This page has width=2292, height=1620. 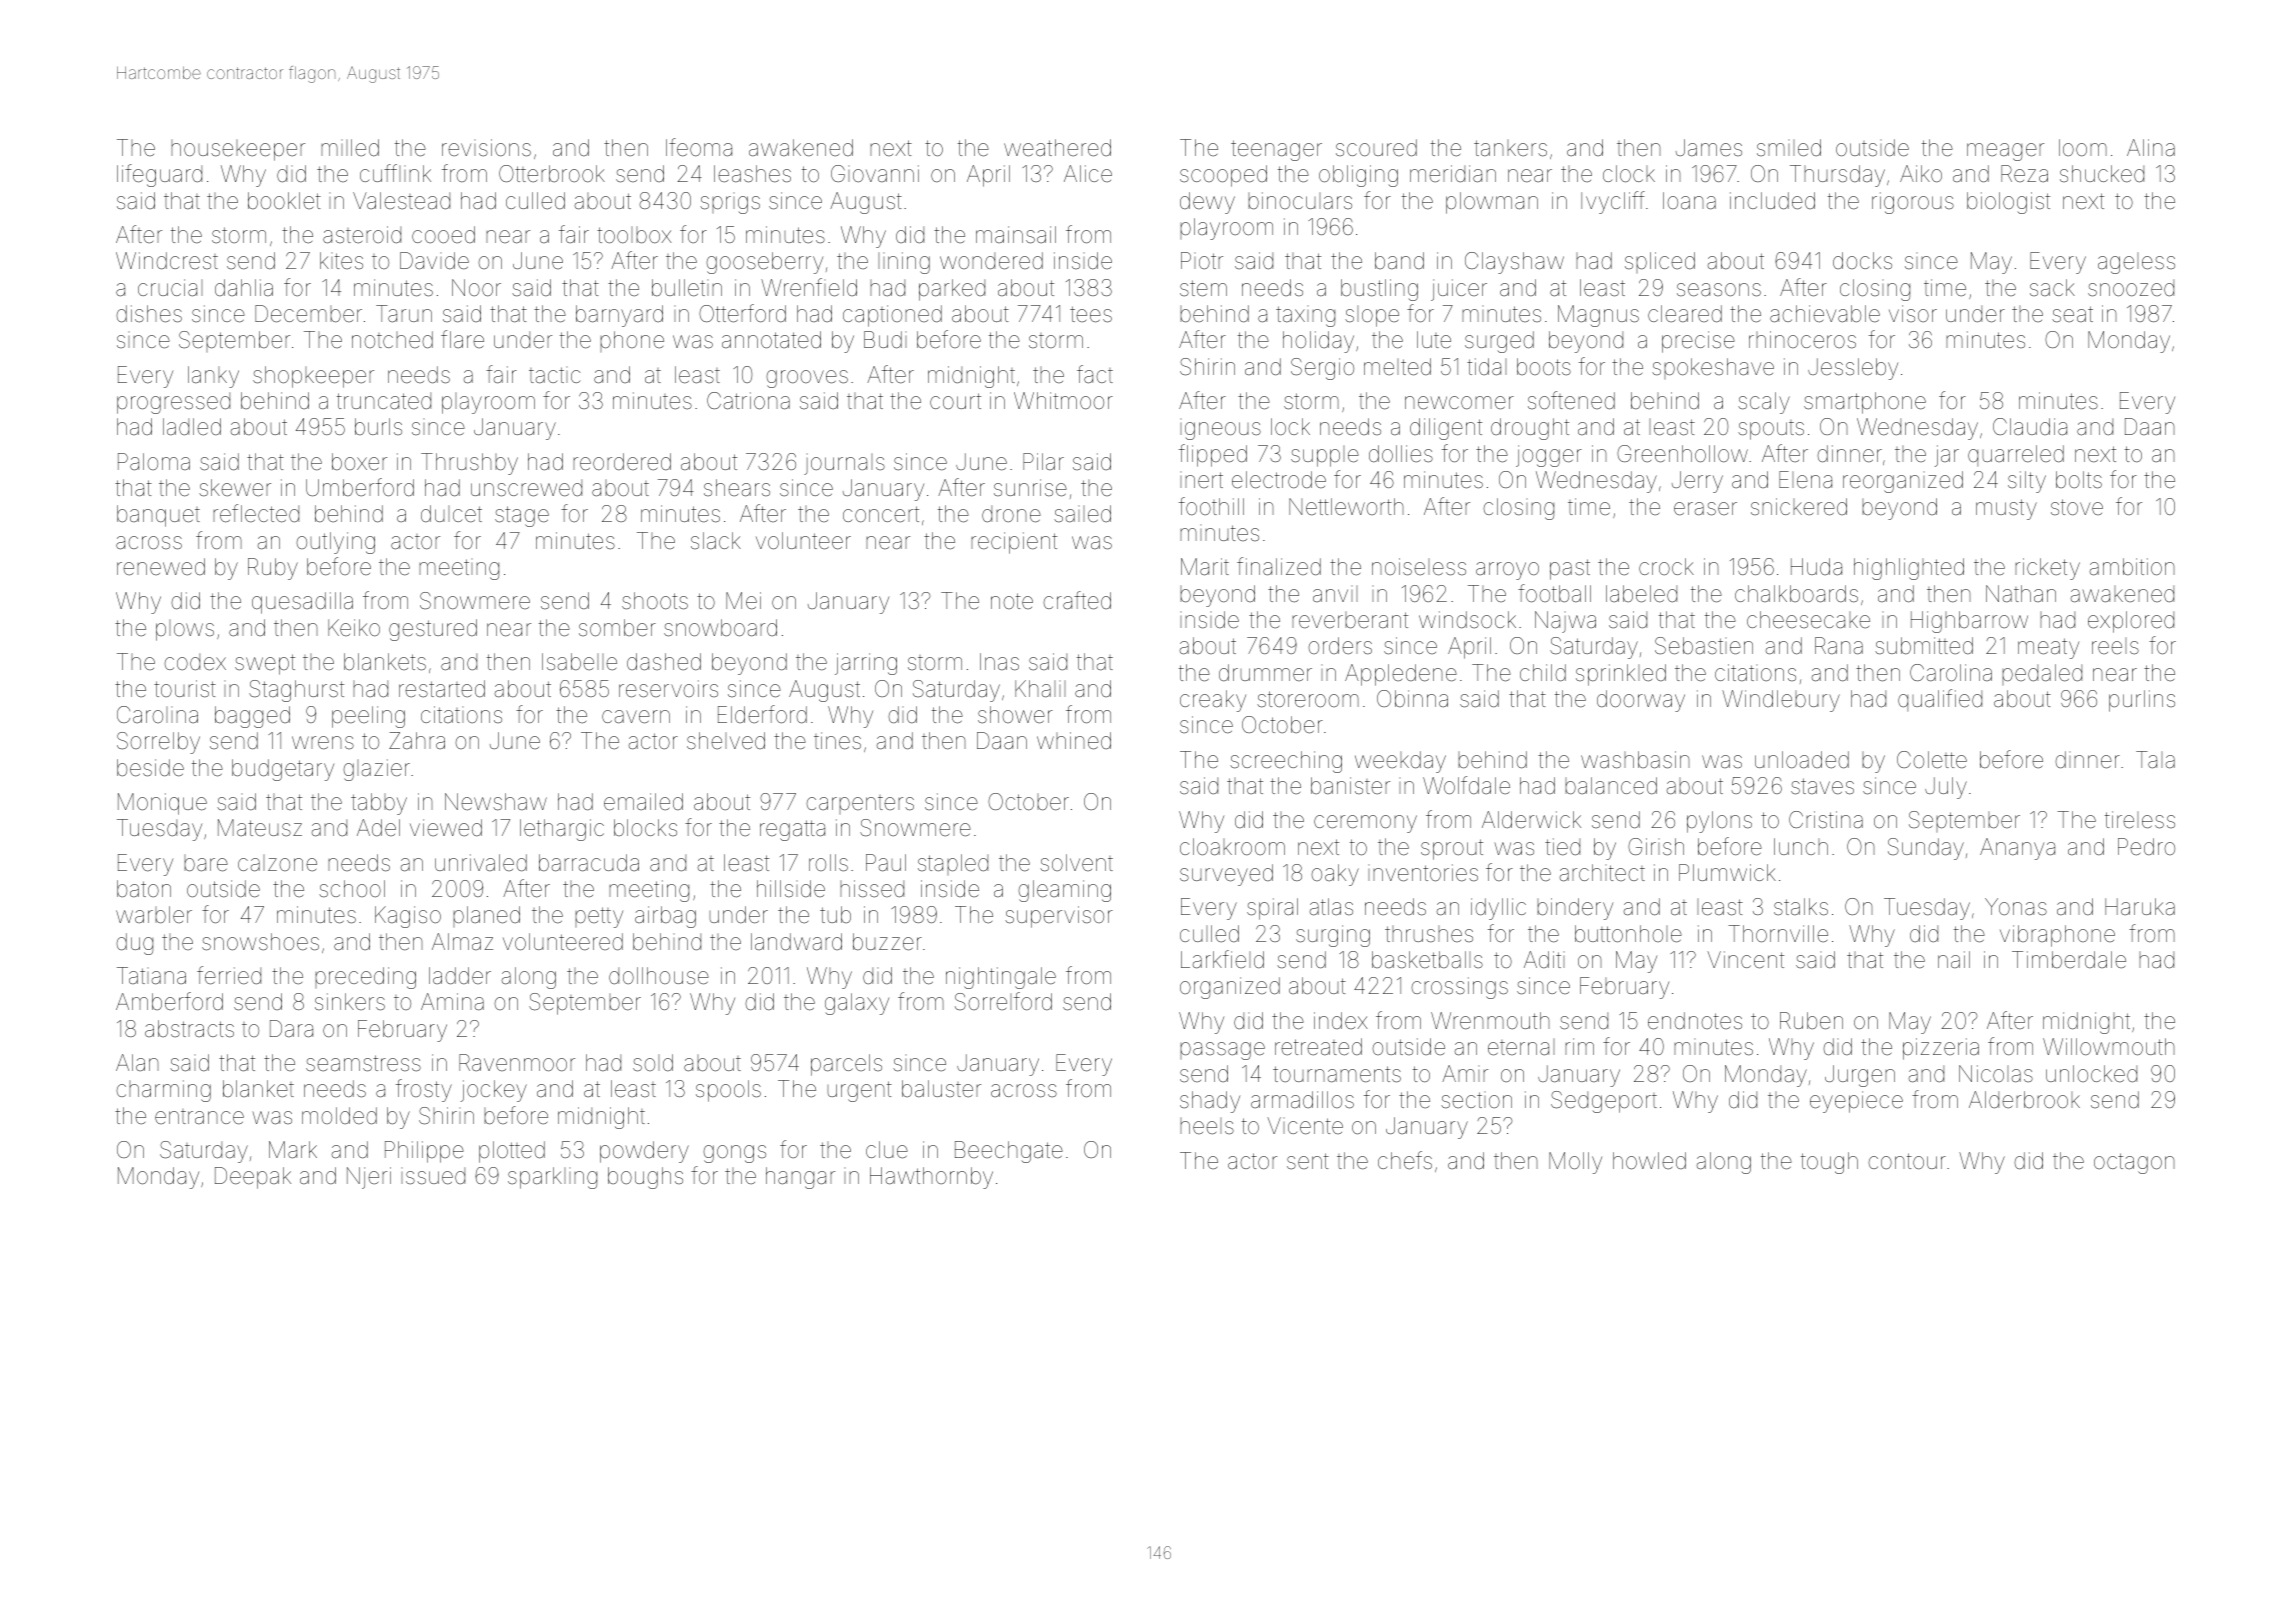 I want to click on plows, so click(x=185, y=630).
